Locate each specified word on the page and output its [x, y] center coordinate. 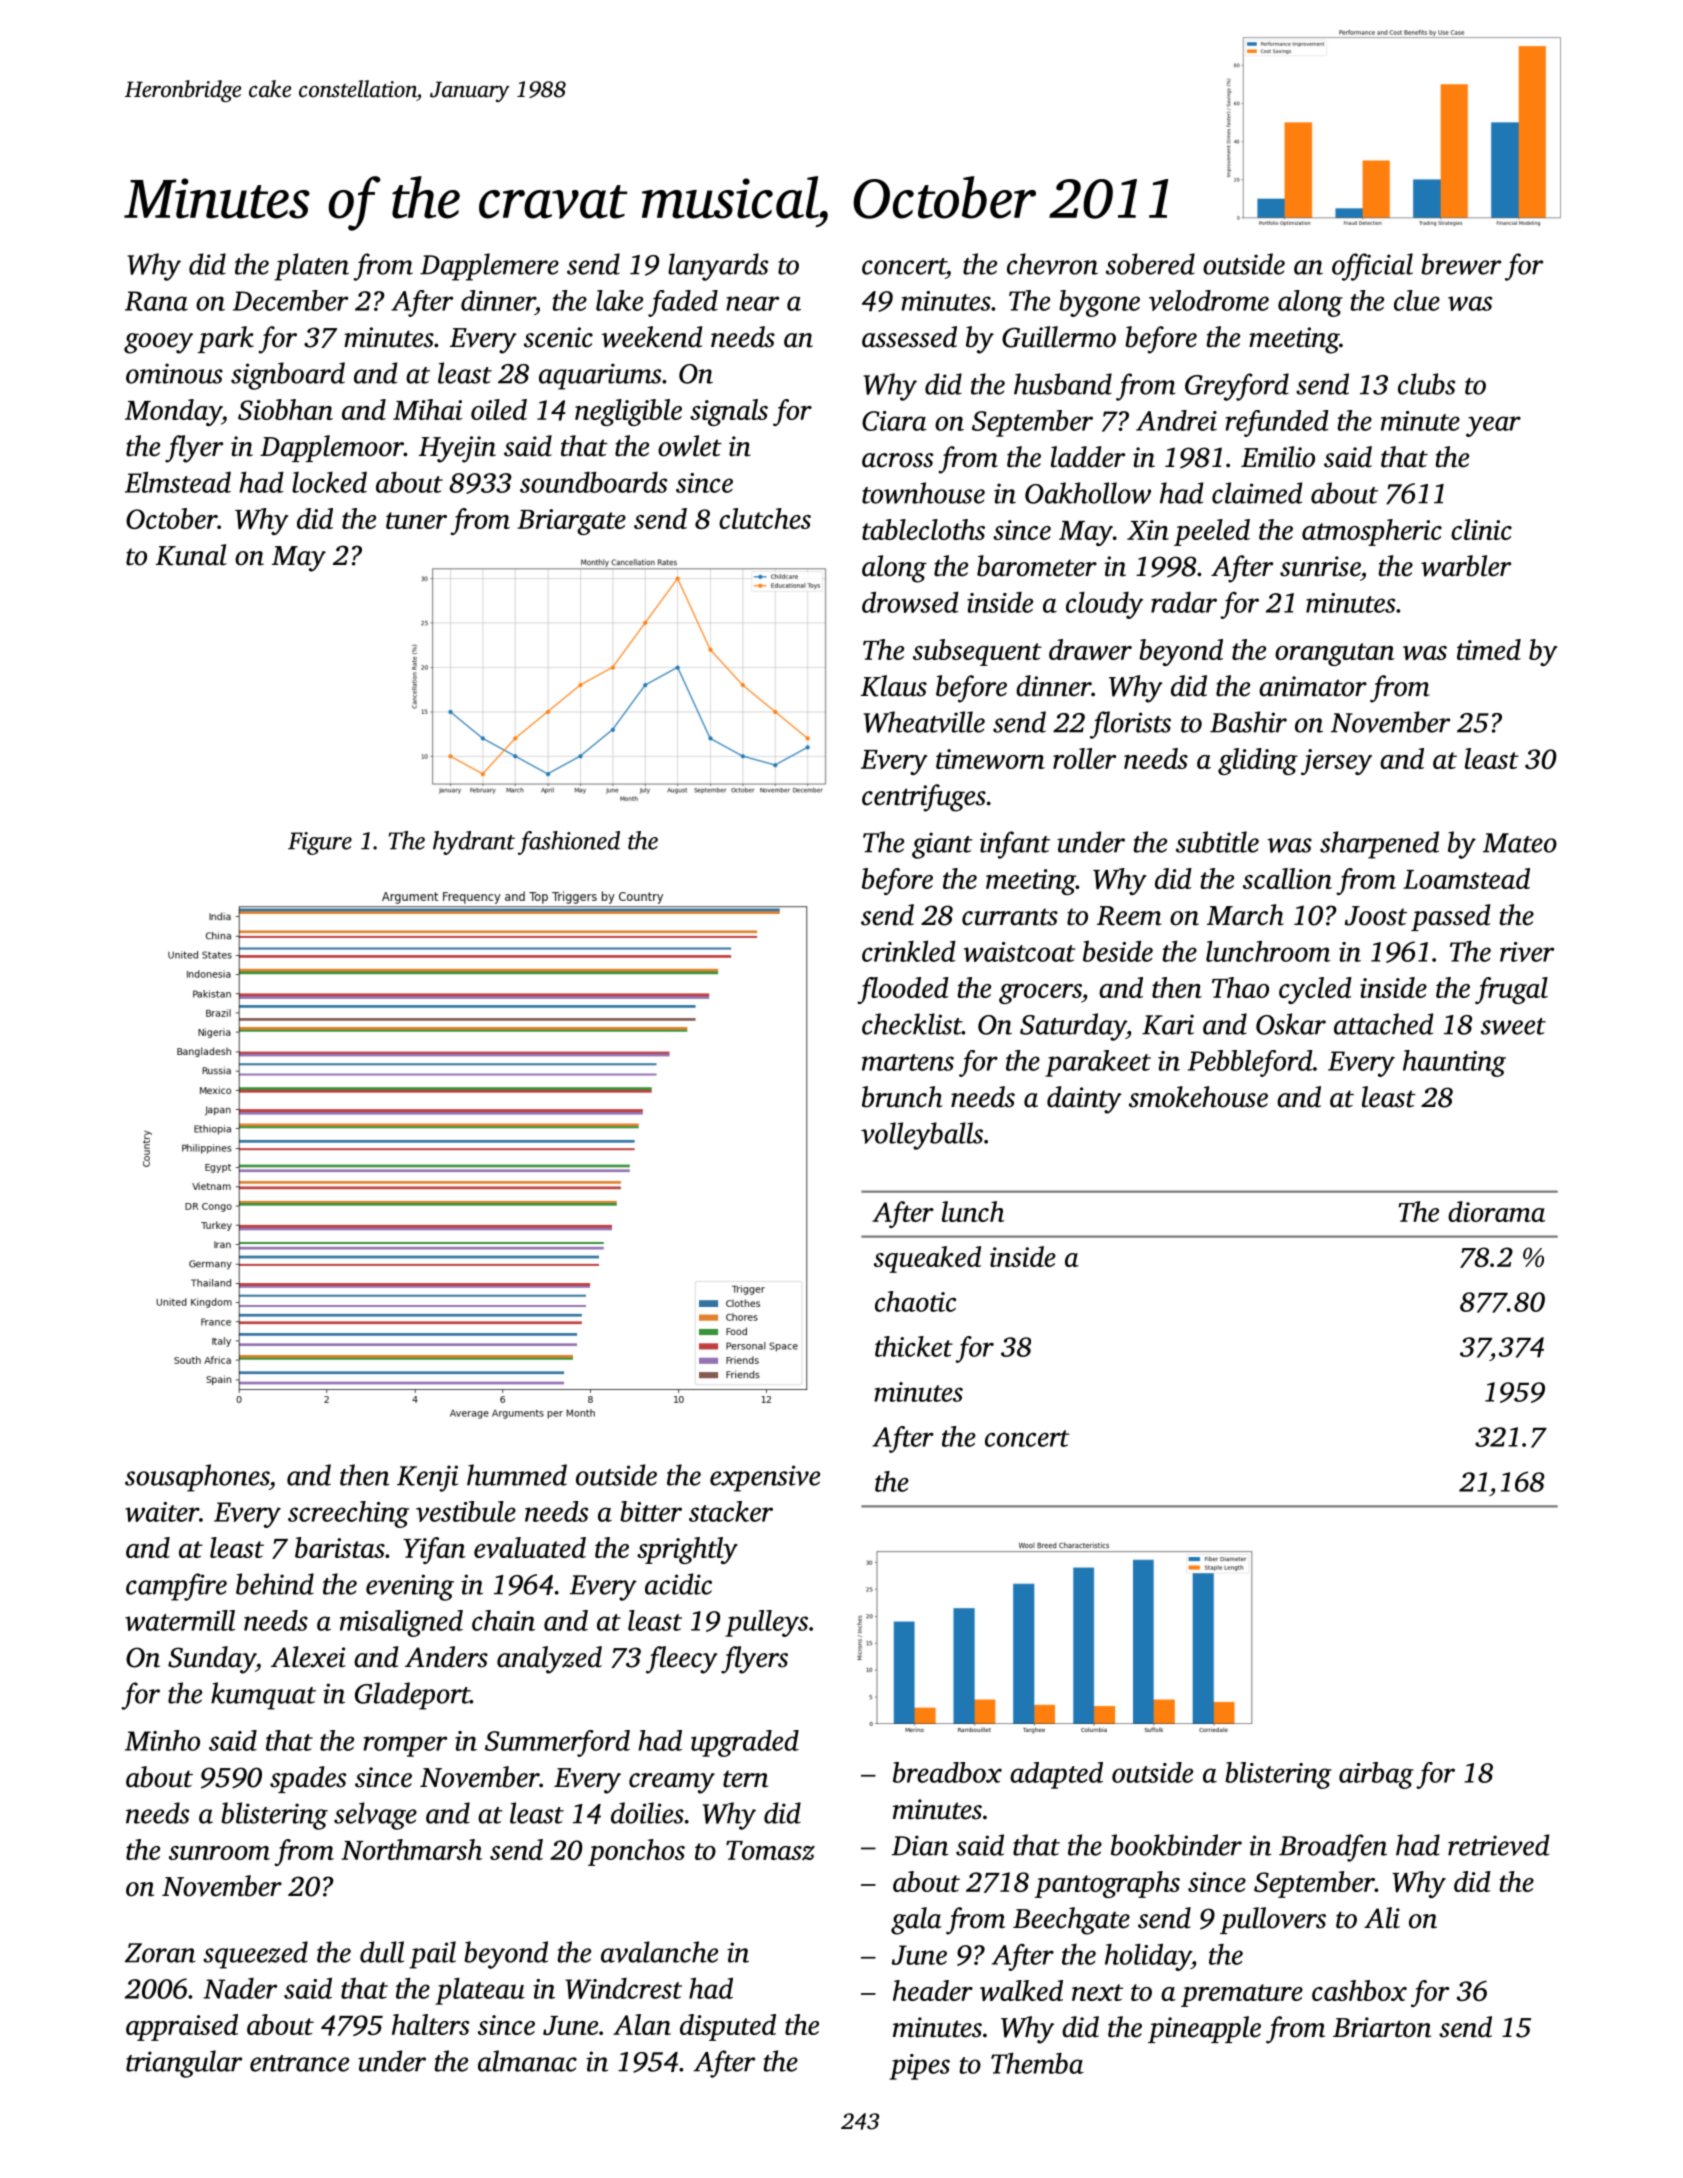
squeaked [927, 1259]
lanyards [718, 267]
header [933, 1990]
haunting [1454, 1063]
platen [311, 267]
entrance [299, 2063]
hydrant [474, 843]
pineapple [1204, 2029]
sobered [1150, 264]
